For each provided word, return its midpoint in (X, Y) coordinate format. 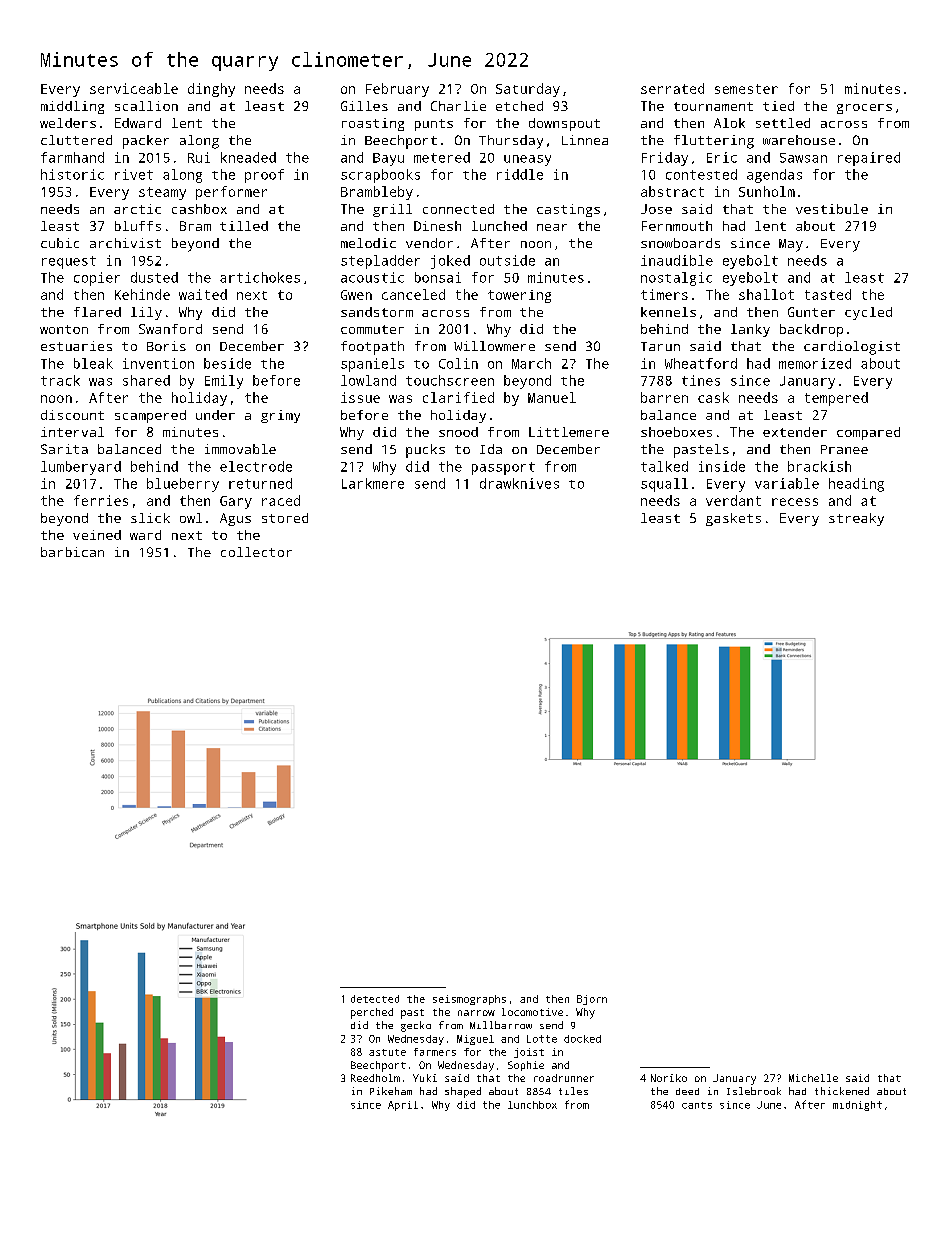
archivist (125, 243)
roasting (373, 124)
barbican (72, 552)
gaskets (733, 519)
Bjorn (592, 1000)
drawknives (519, 483)
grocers (864, 109)
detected (375, 999)
